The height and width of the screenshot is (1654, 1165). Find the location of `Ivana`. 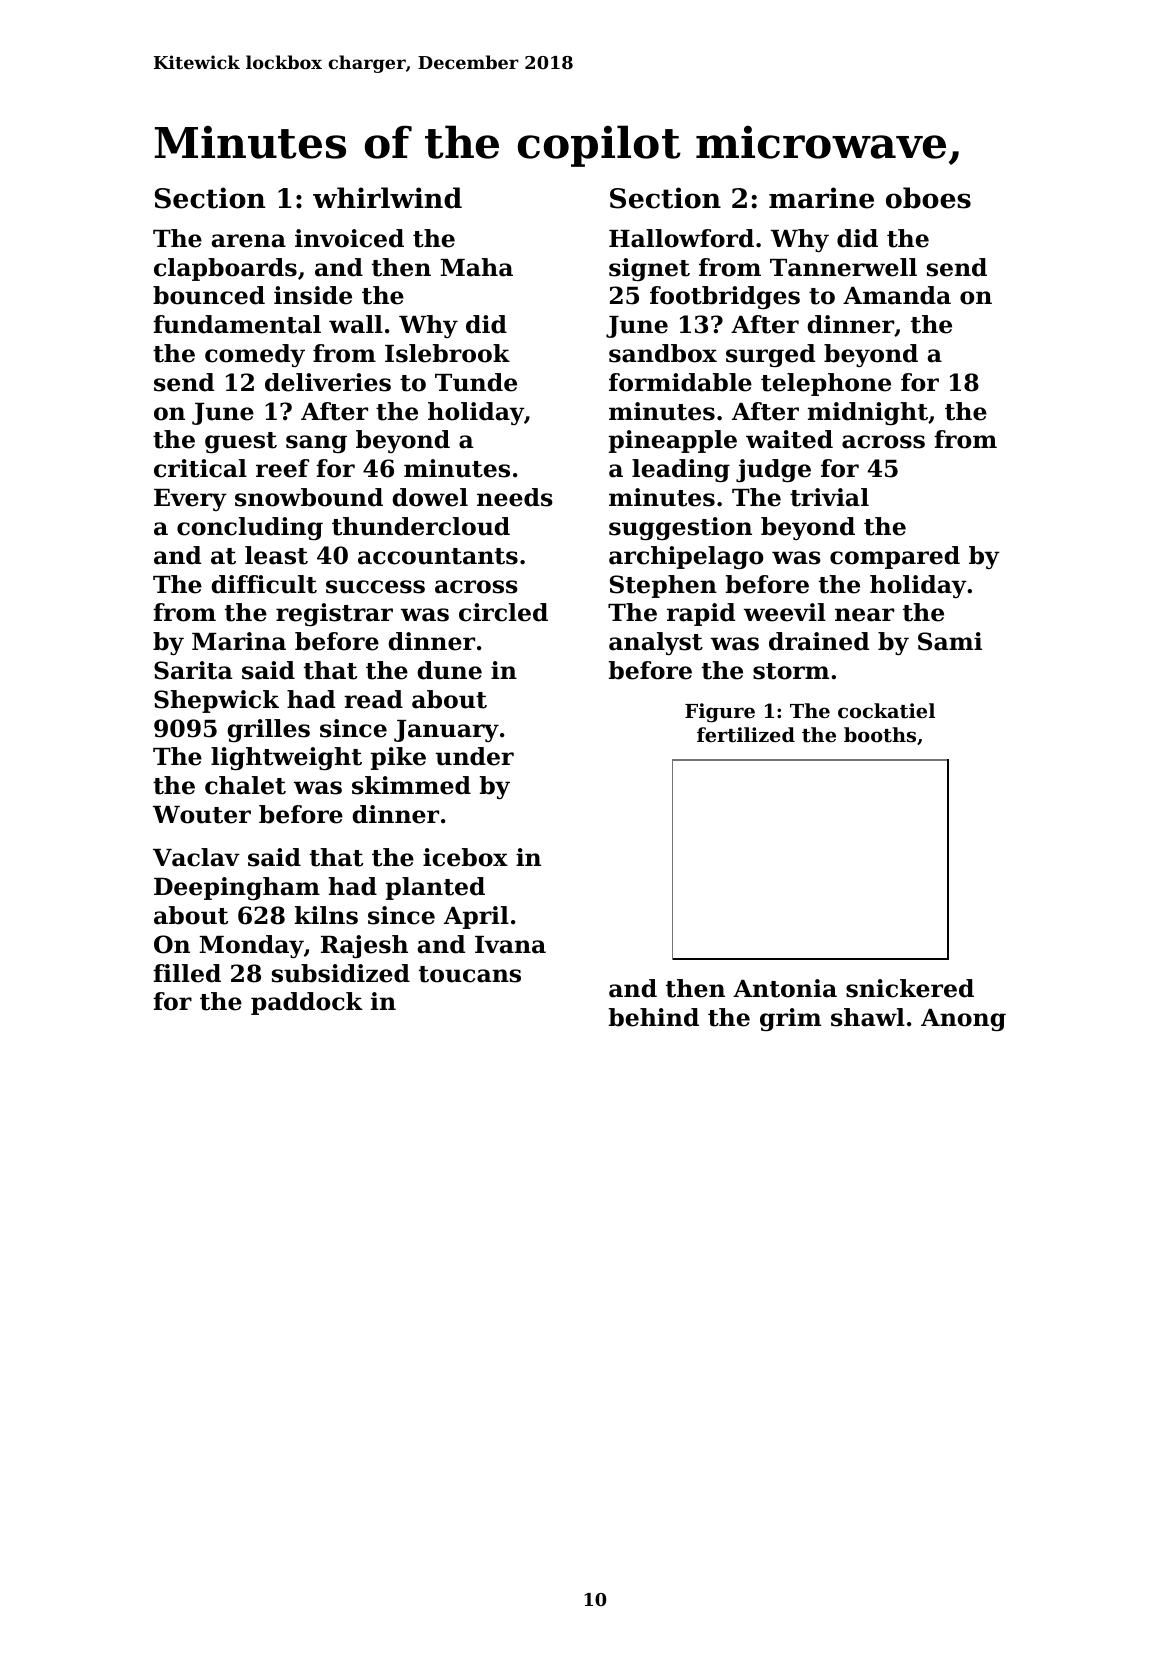

Ivana is located at coordinates (510, 945).
